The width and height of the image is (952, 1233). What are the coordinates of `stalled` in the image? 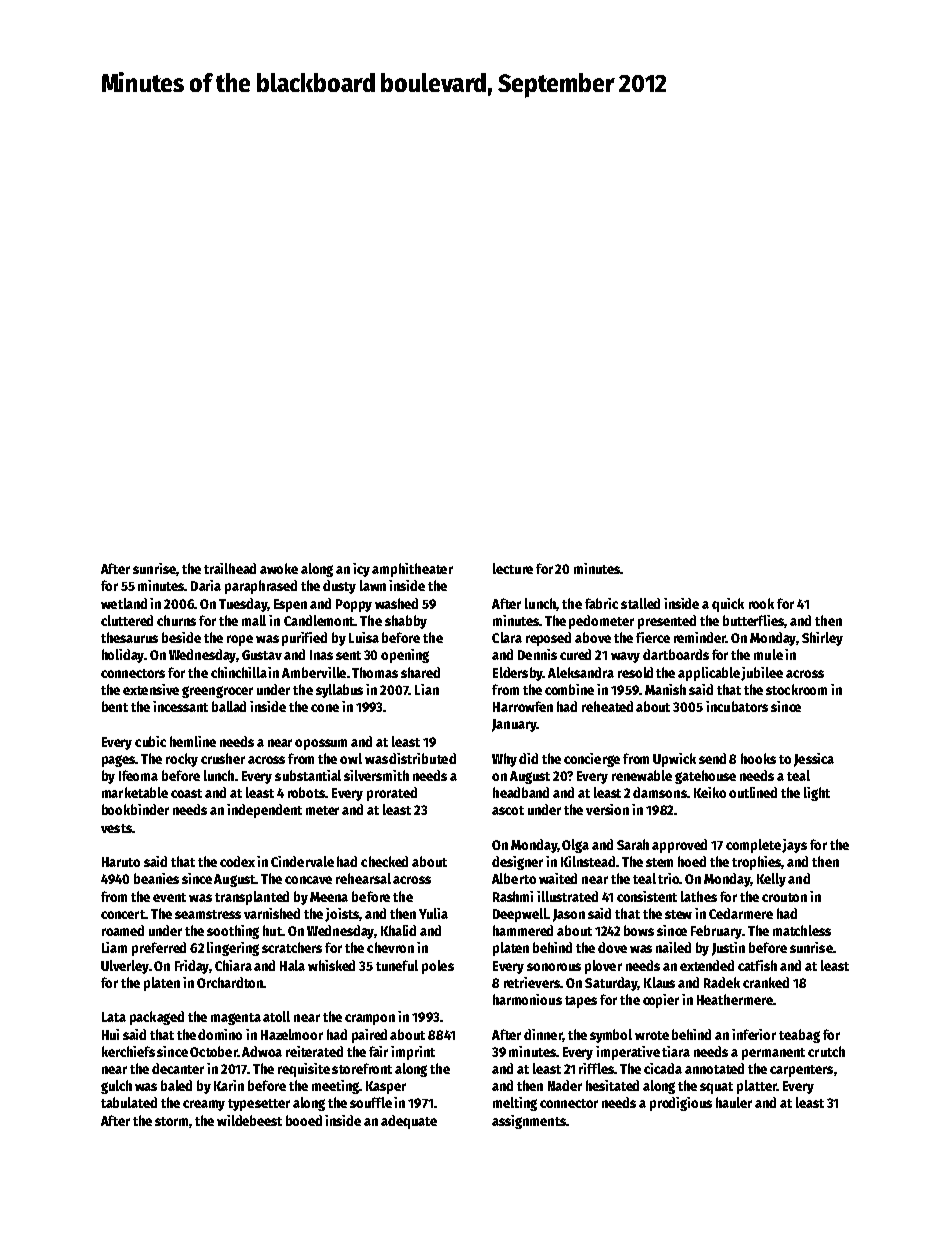 It's located at (640, 603).
